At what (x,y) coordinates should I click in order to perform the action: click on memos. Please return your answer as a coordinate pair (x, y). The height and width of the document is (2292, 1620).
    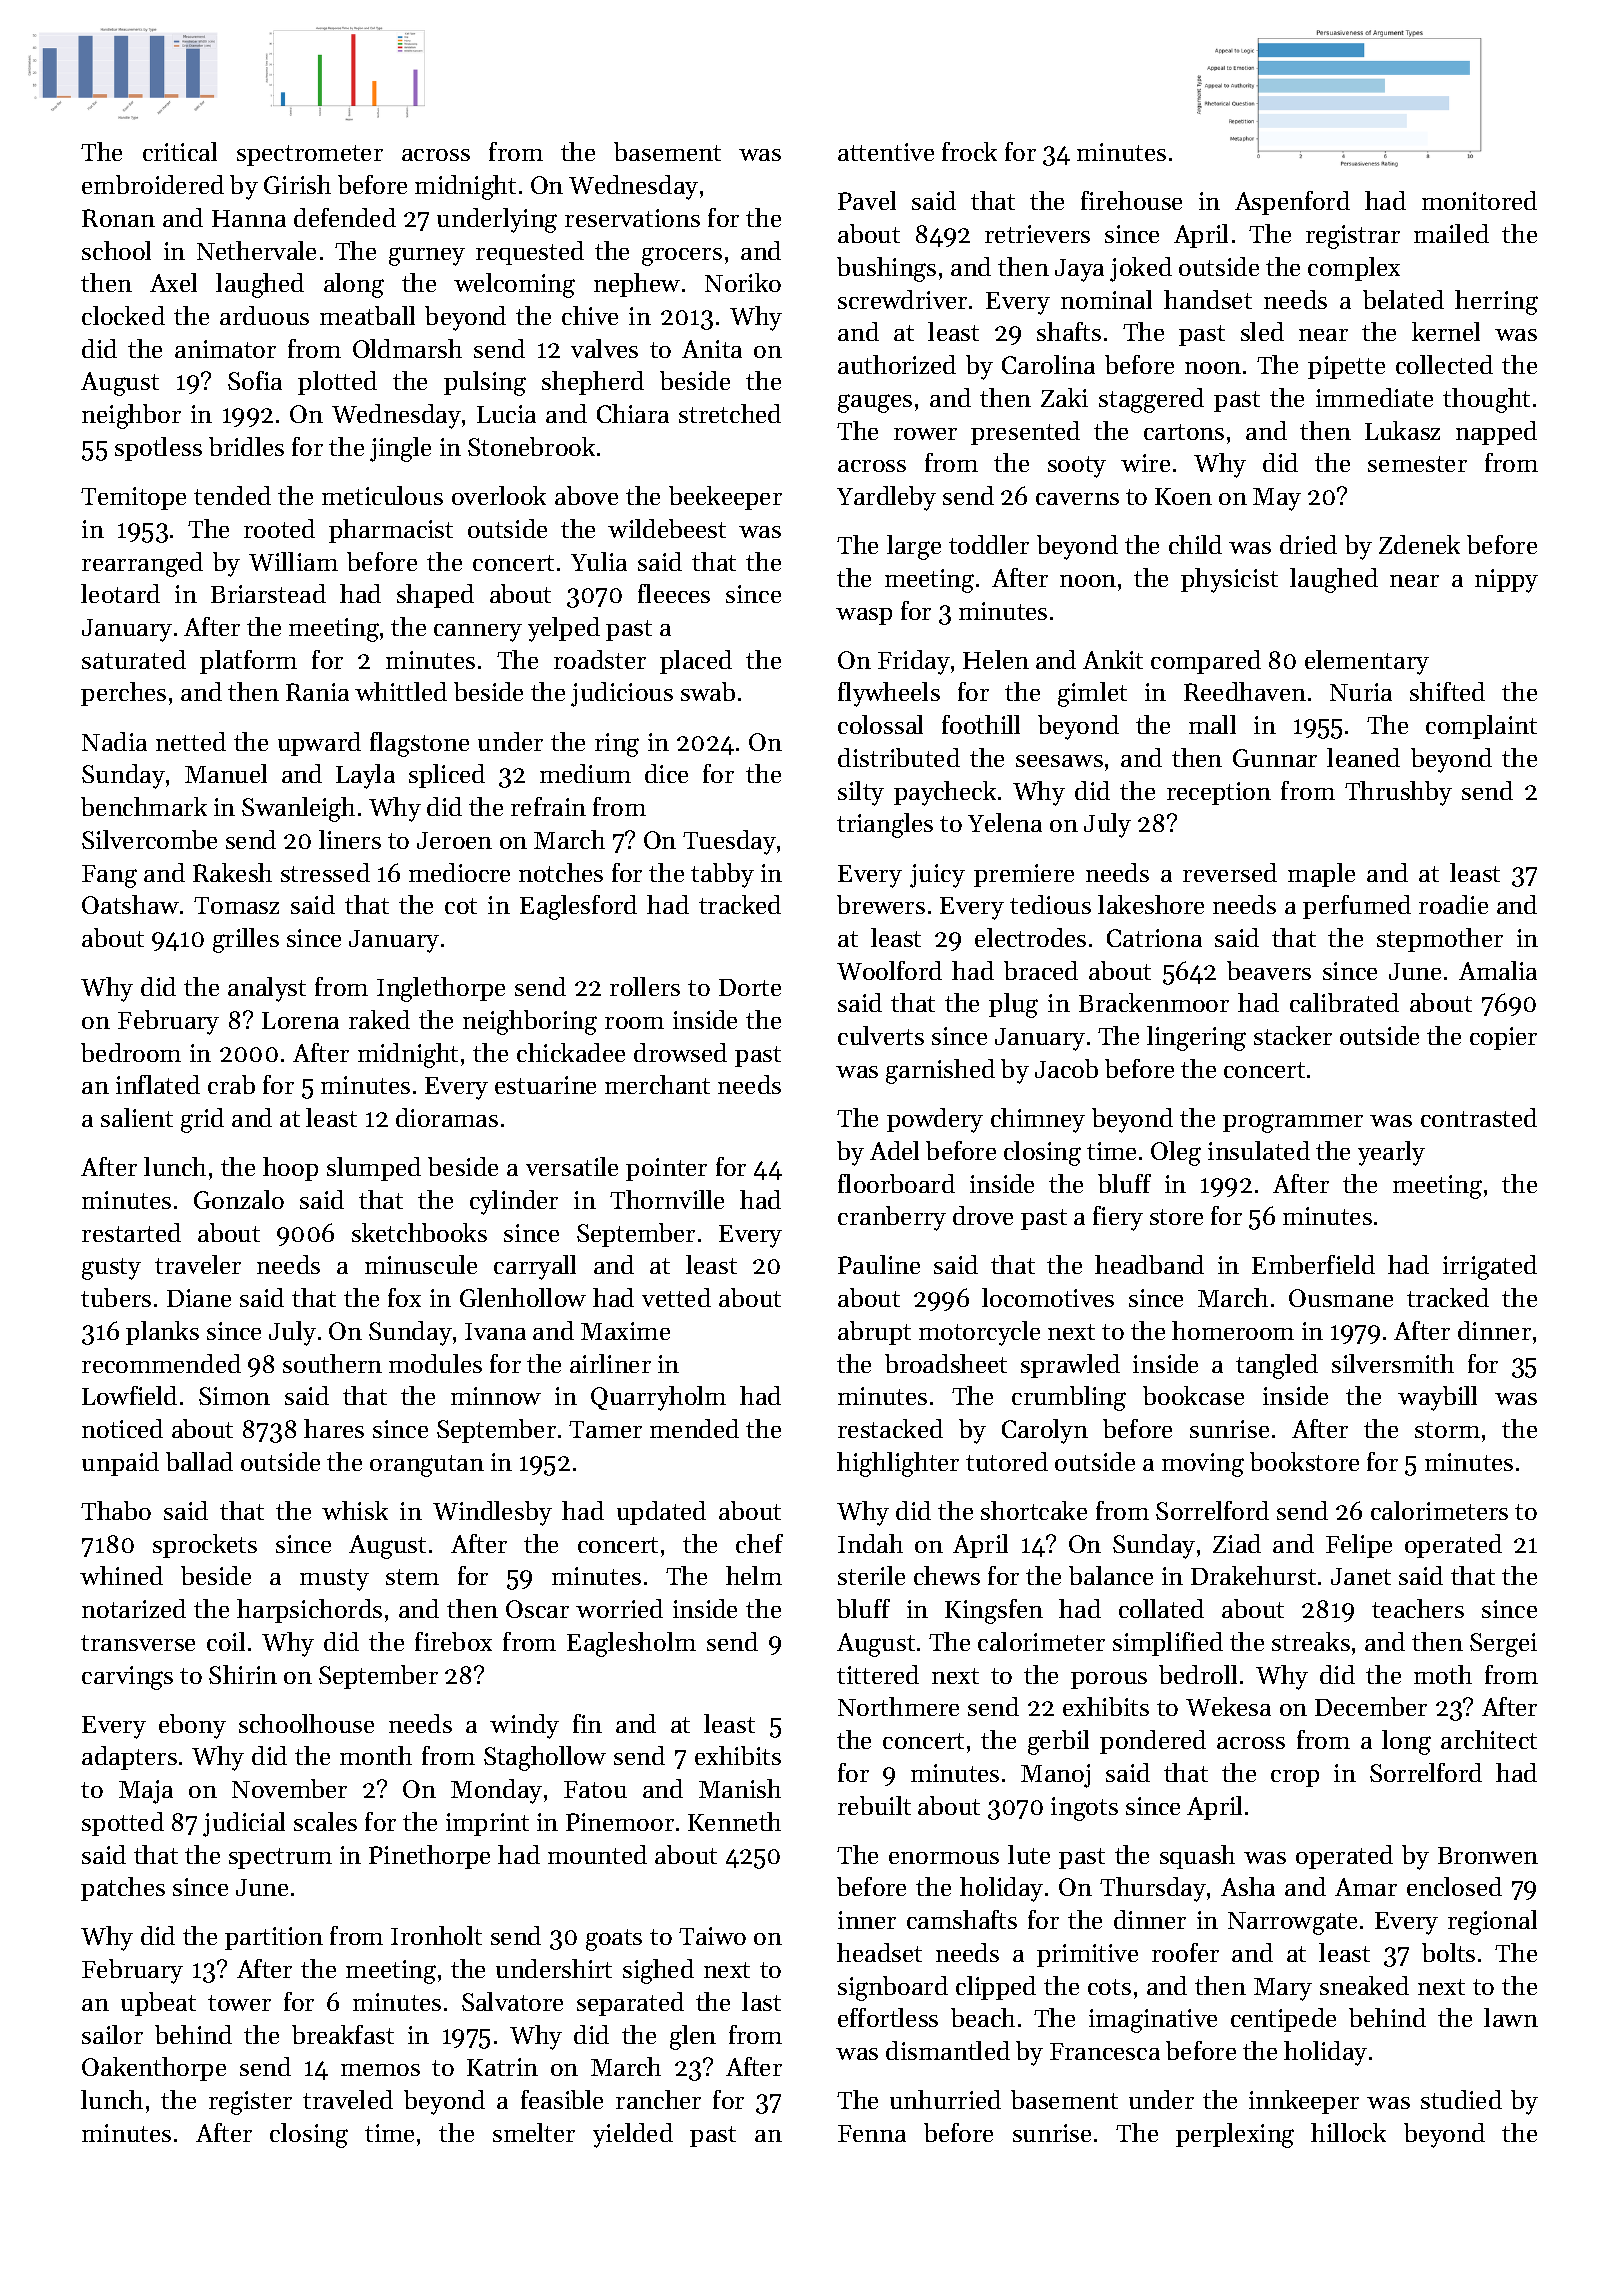
    Looking at the image, I should click on (380, 2070).
